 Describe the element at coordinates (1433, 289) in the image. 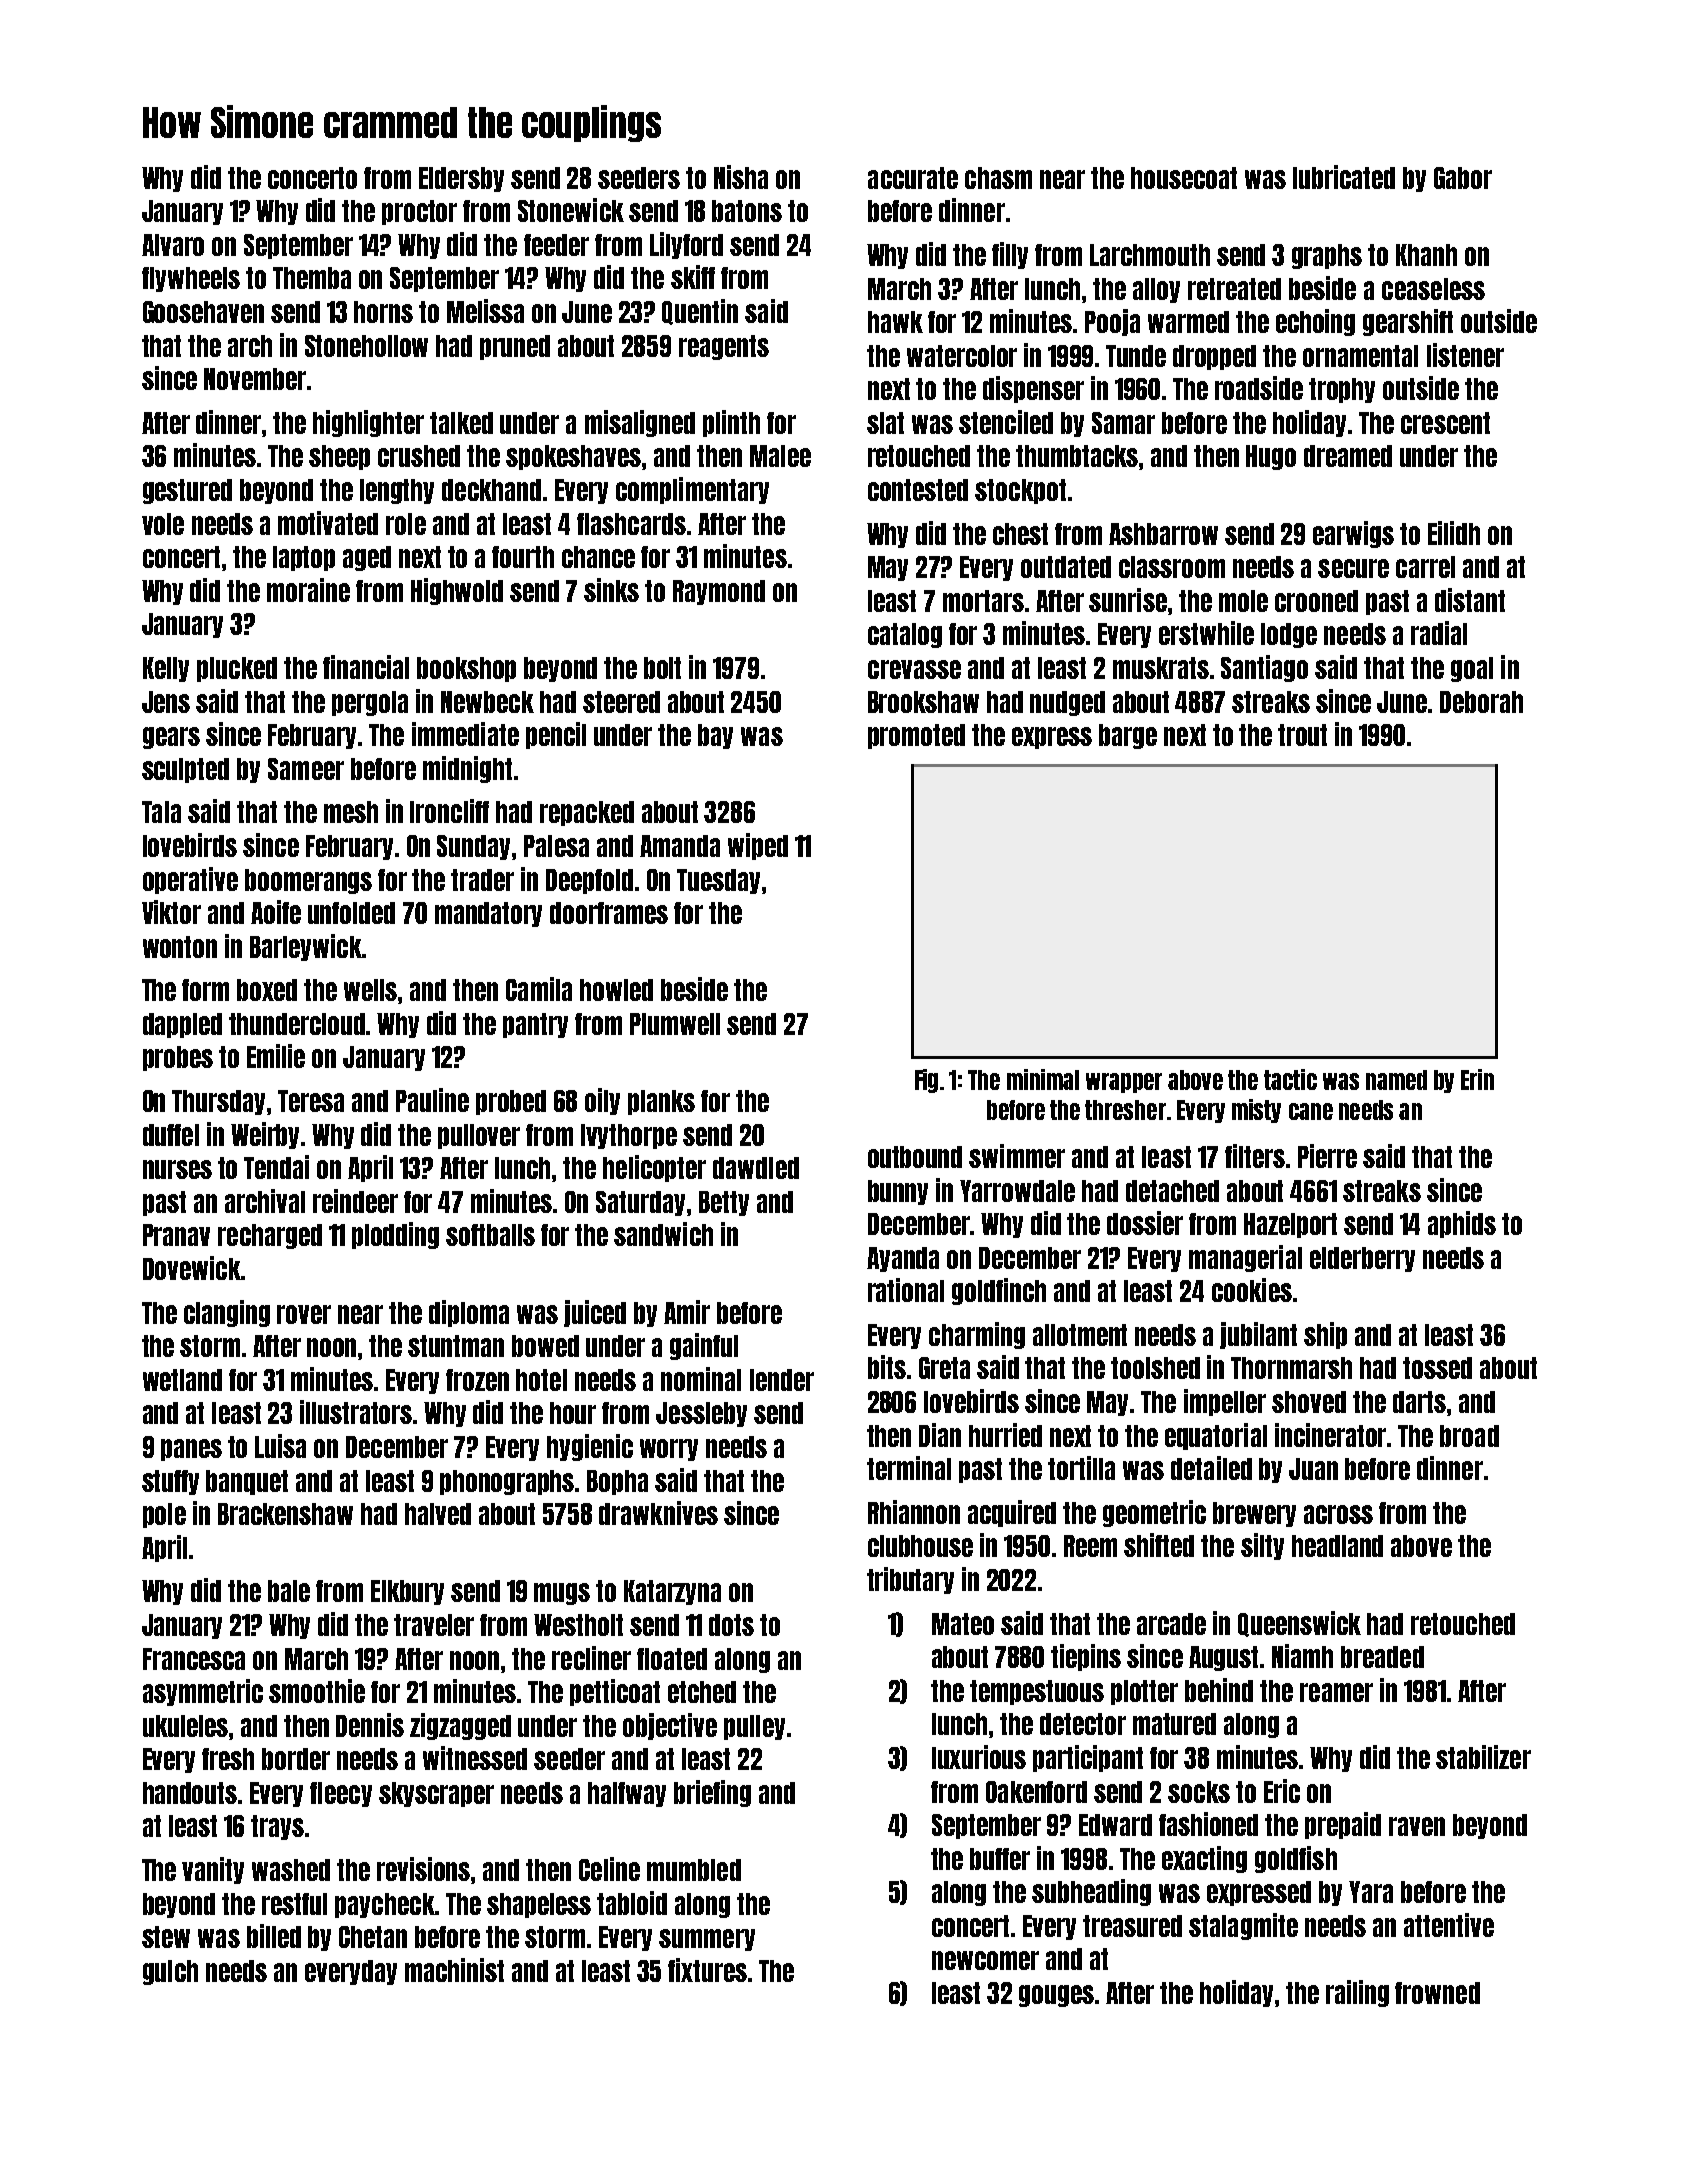

I see `ceaseless` at that location.
